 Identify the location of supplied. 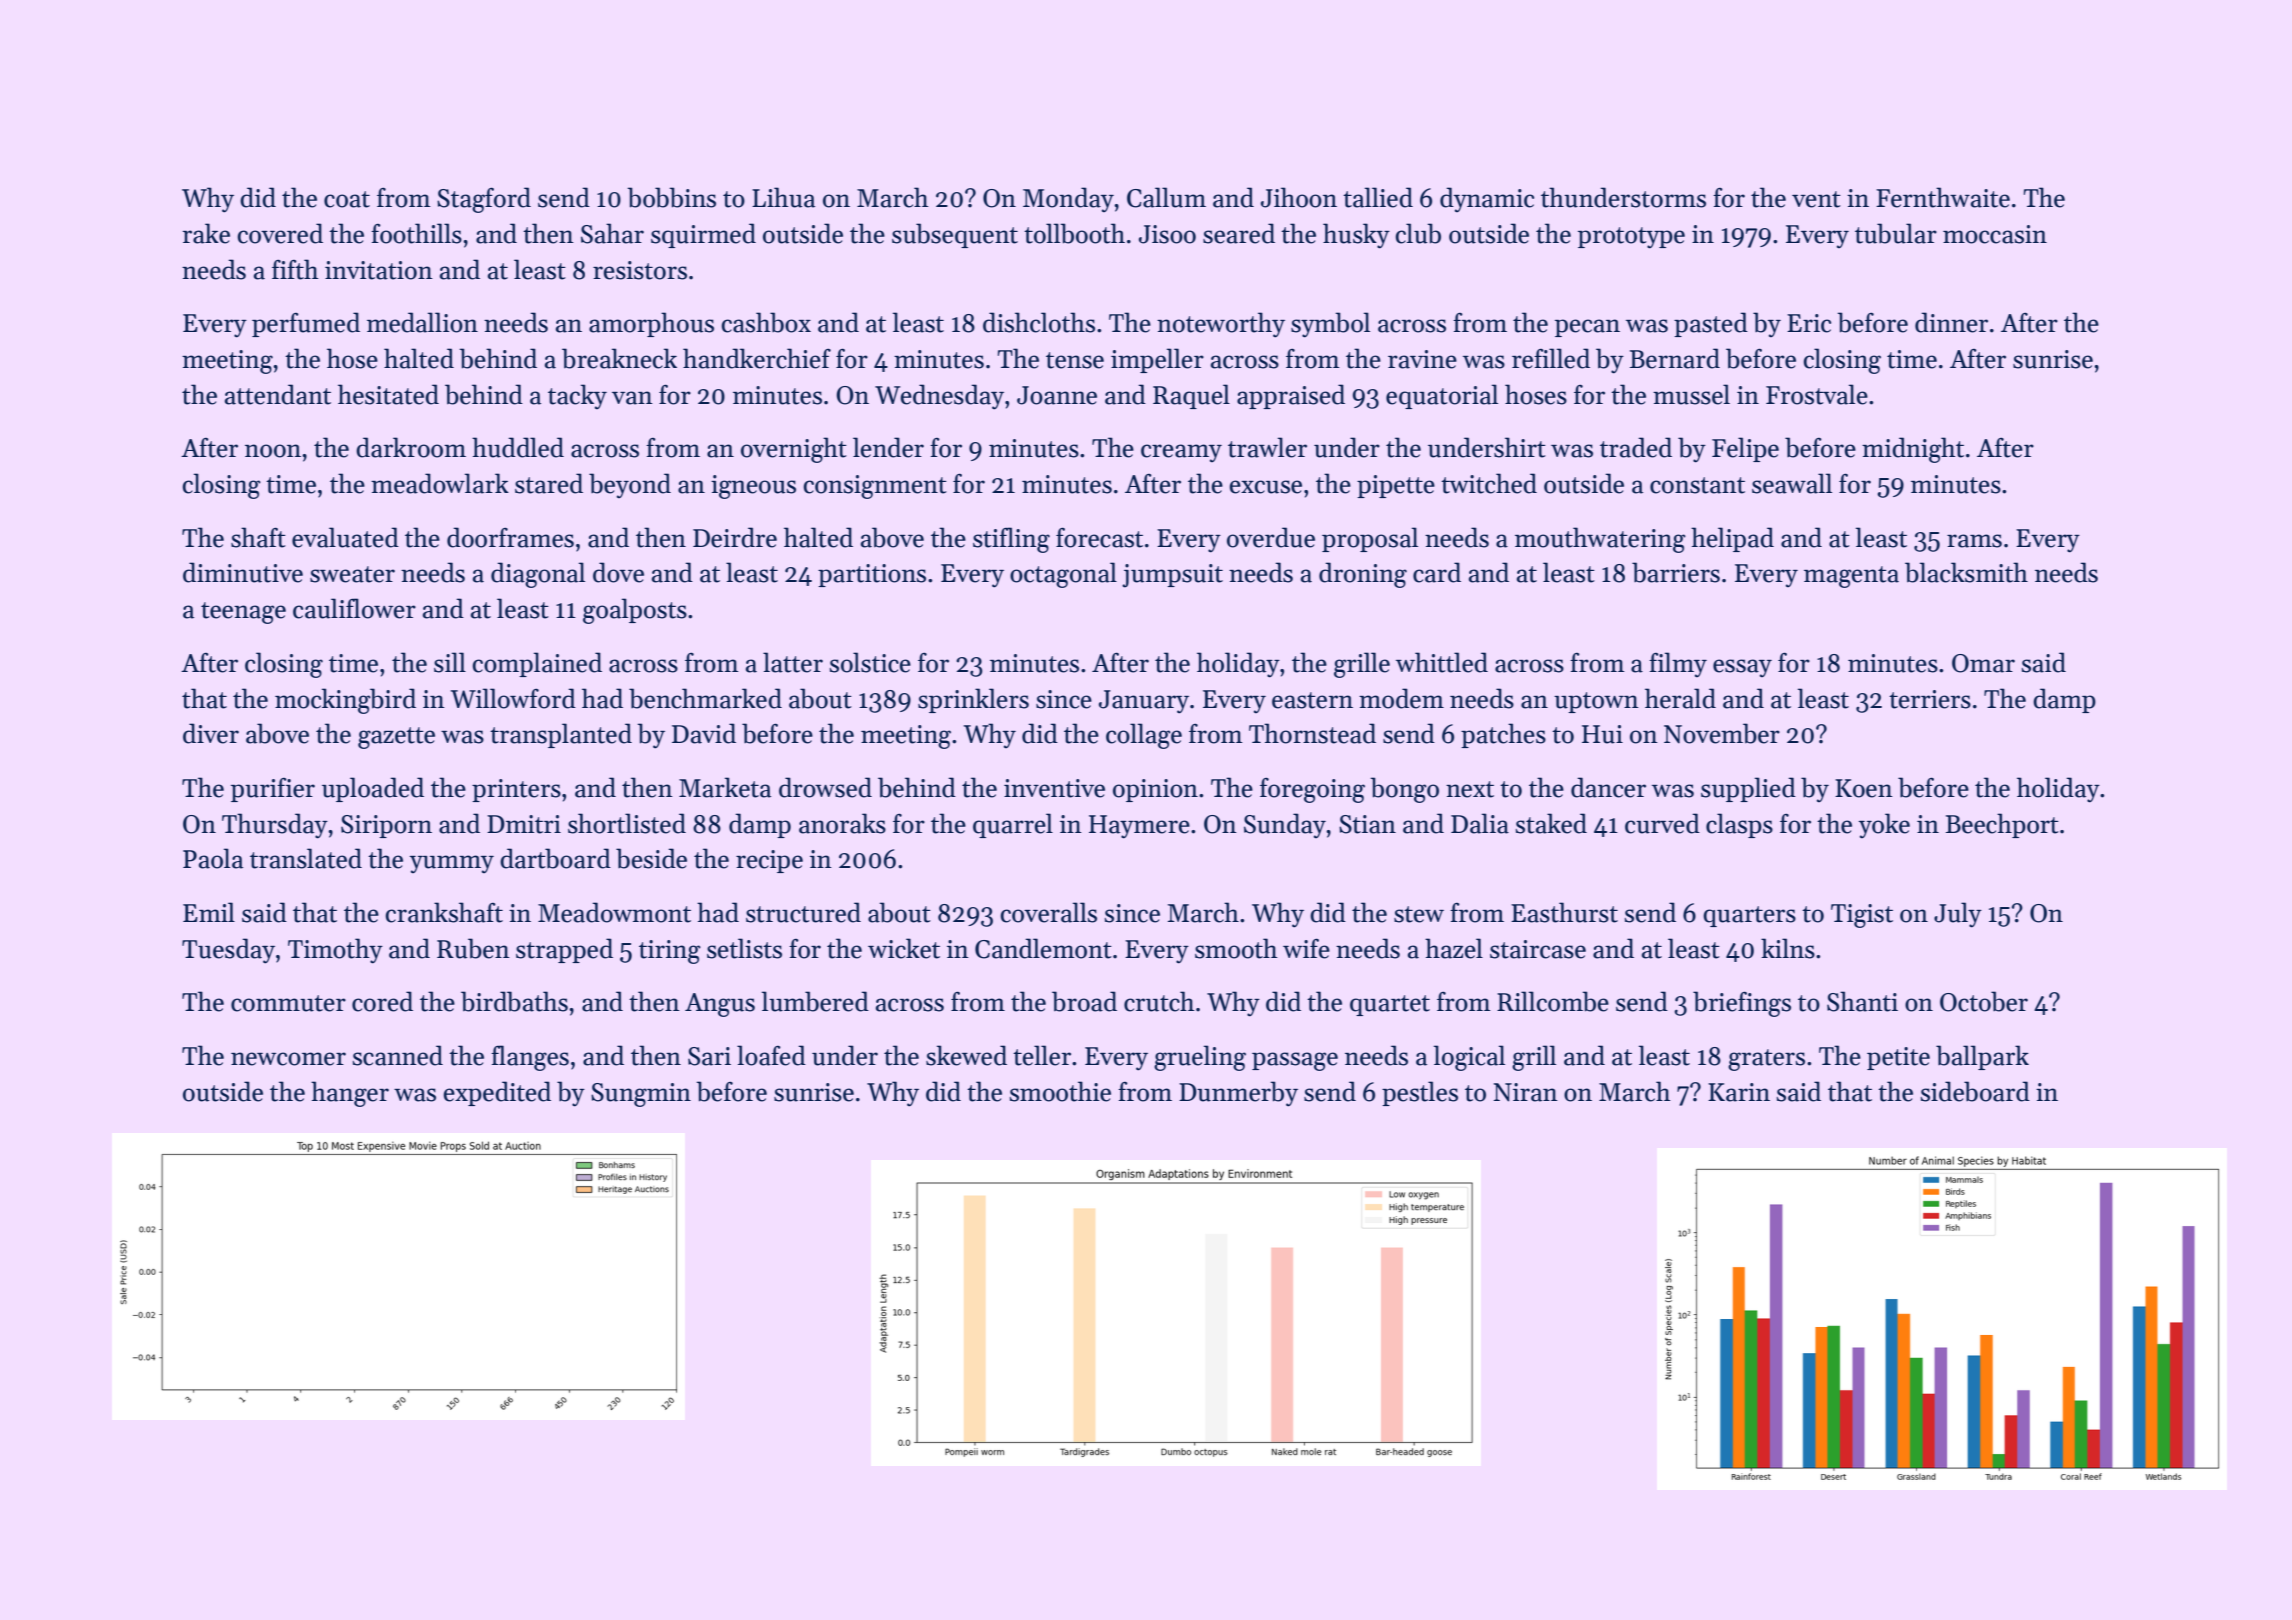
(1748, 789).
